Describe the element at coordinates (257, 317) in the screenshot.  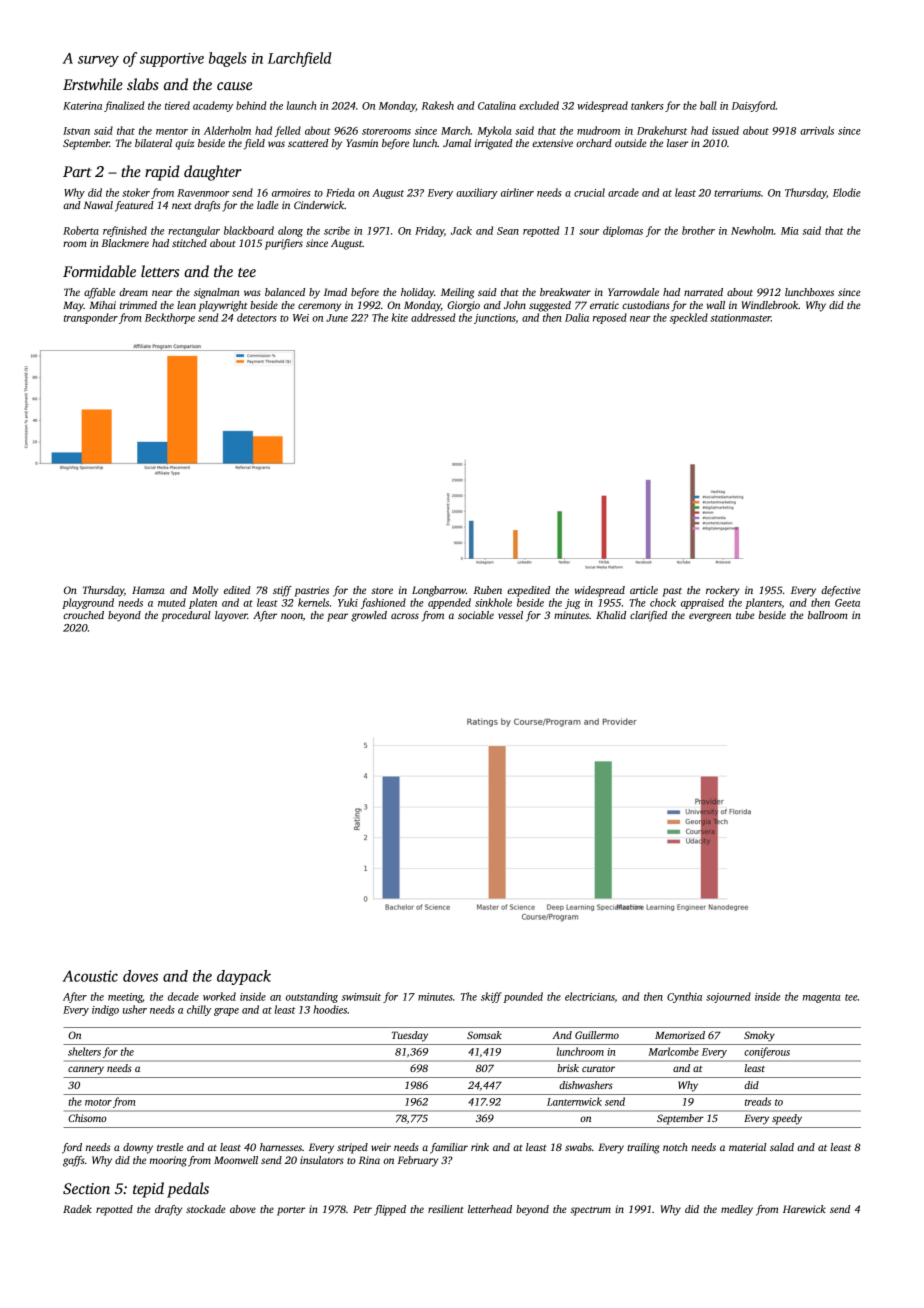
I see `detectors` at that location.
